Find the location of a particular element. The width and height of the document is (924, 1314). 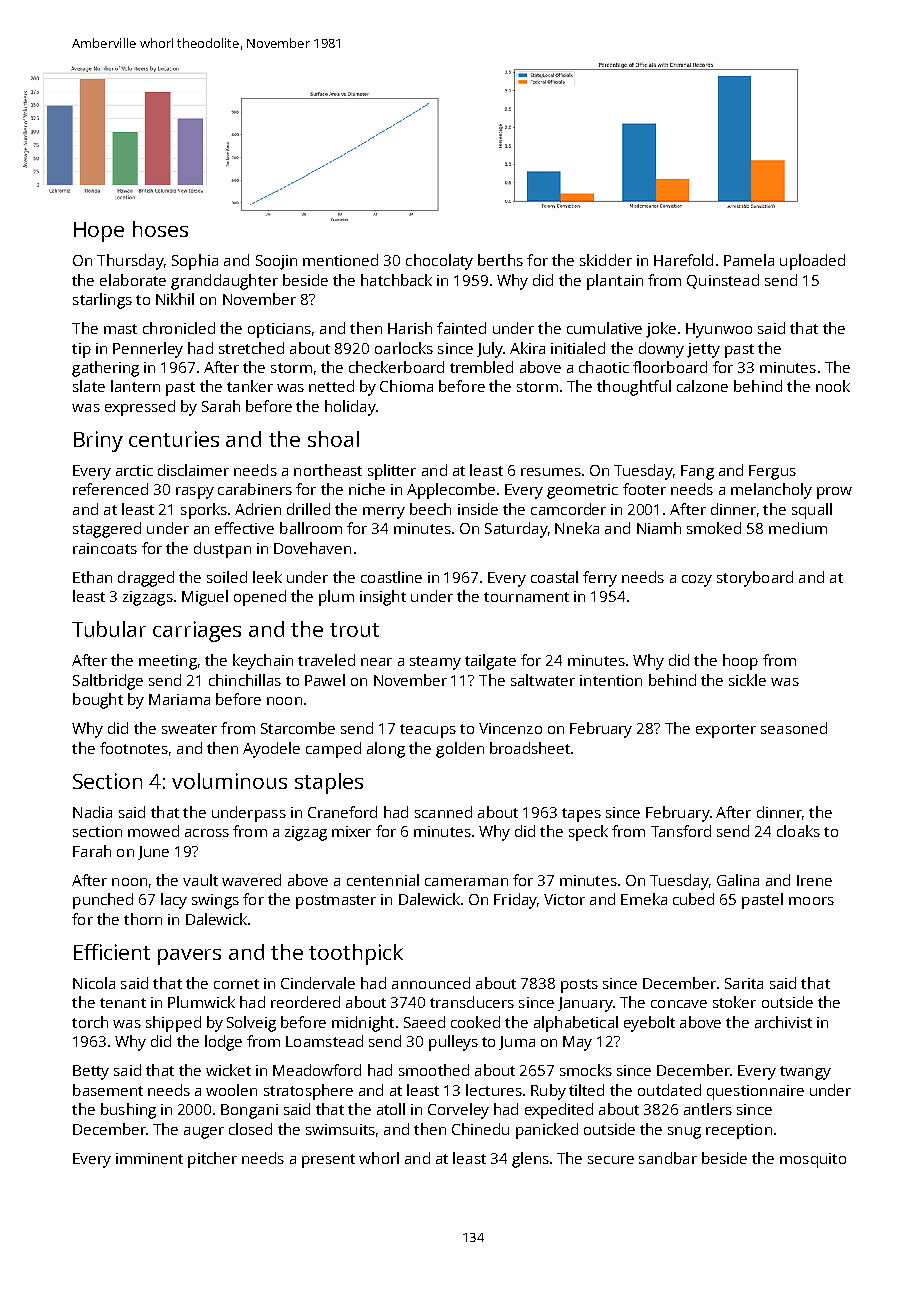

lantern is located at coordinates (135, 386).
